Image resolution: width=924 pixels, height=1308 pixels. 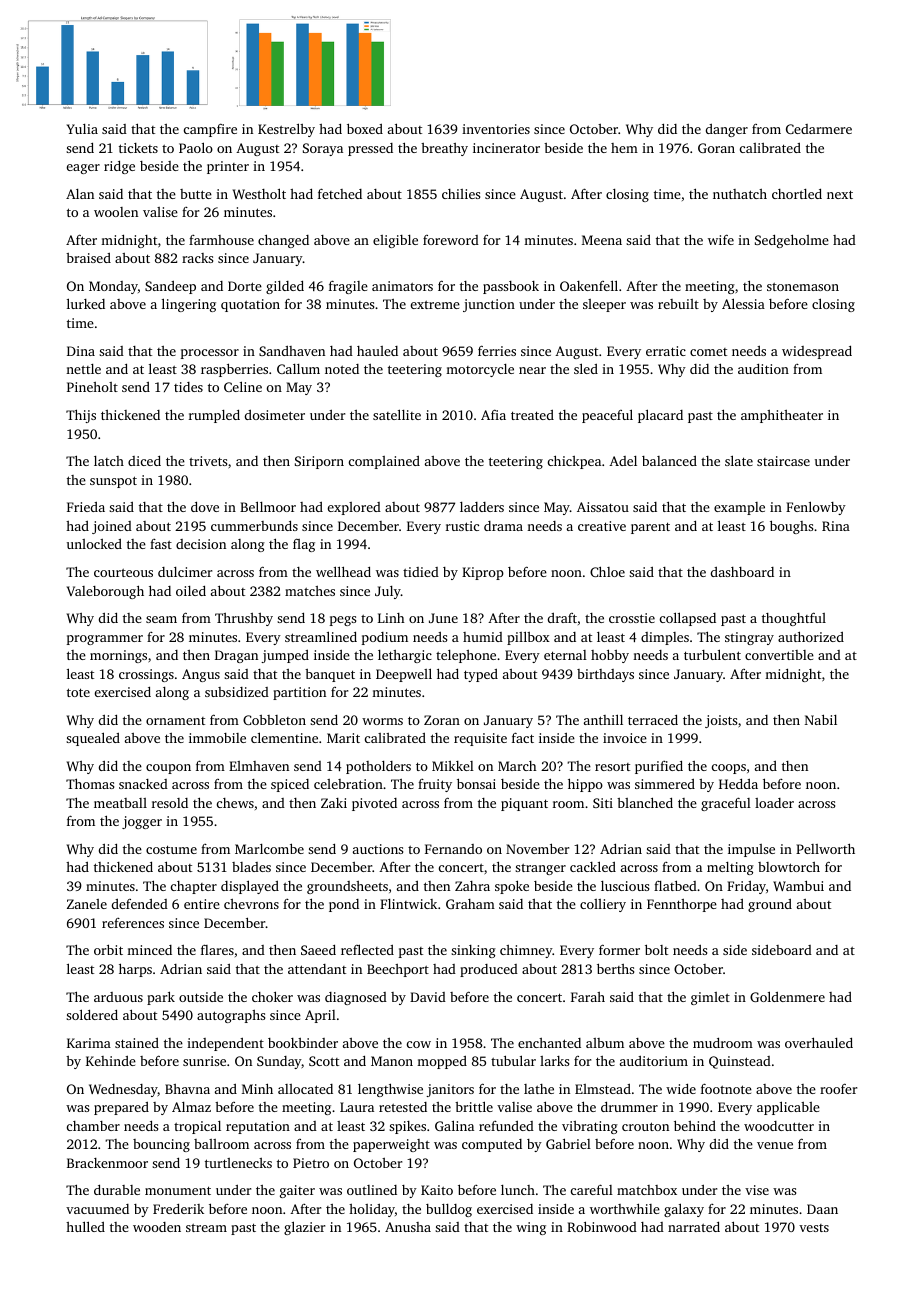 What do you see at coordinates (113, 482) in the screenshot?
I see `sunspot` at bounding box center [113, 482].
